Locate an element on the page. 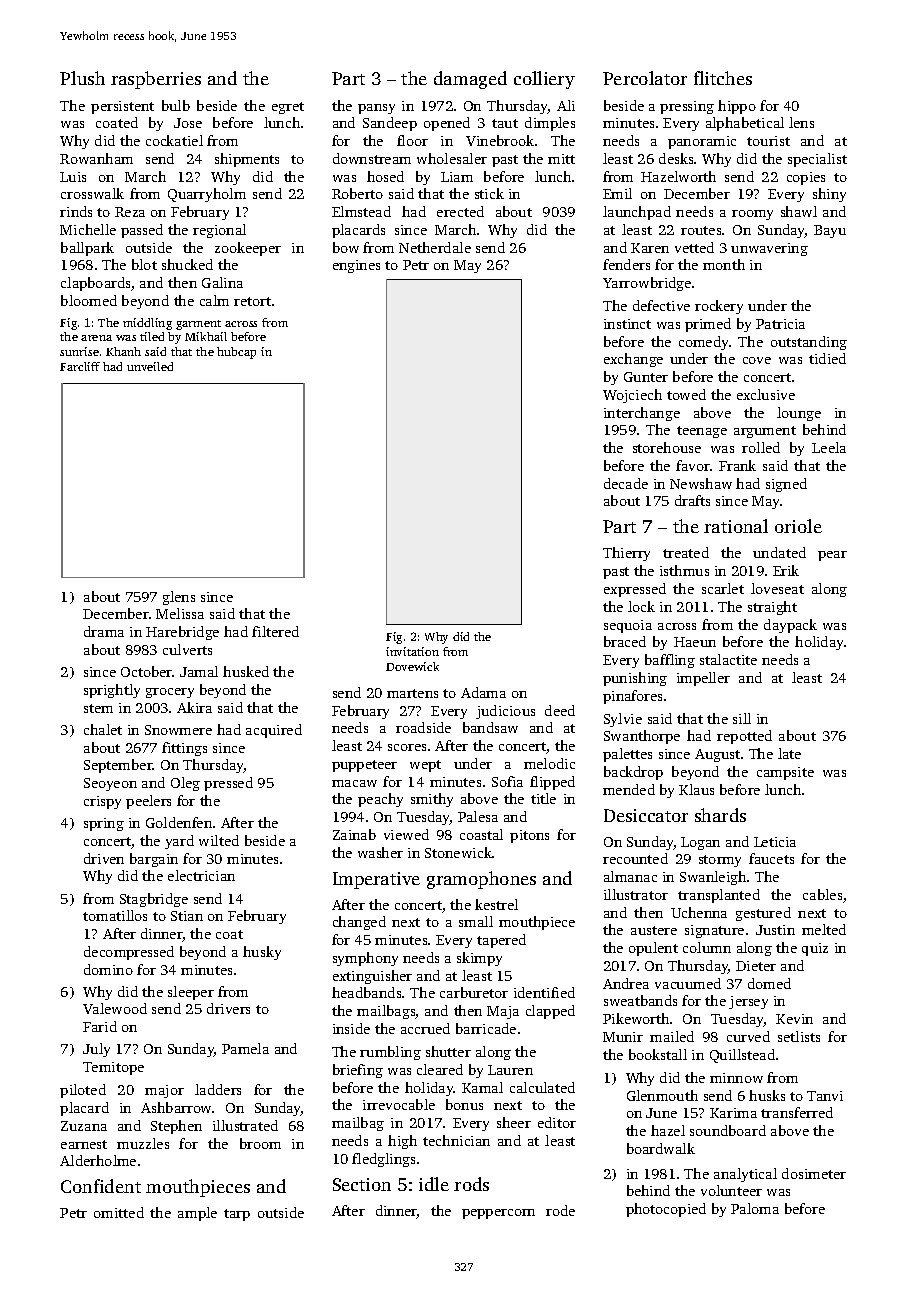 This image has height=1316, width=908. Temitope is located at coordinates (113, 1068).
